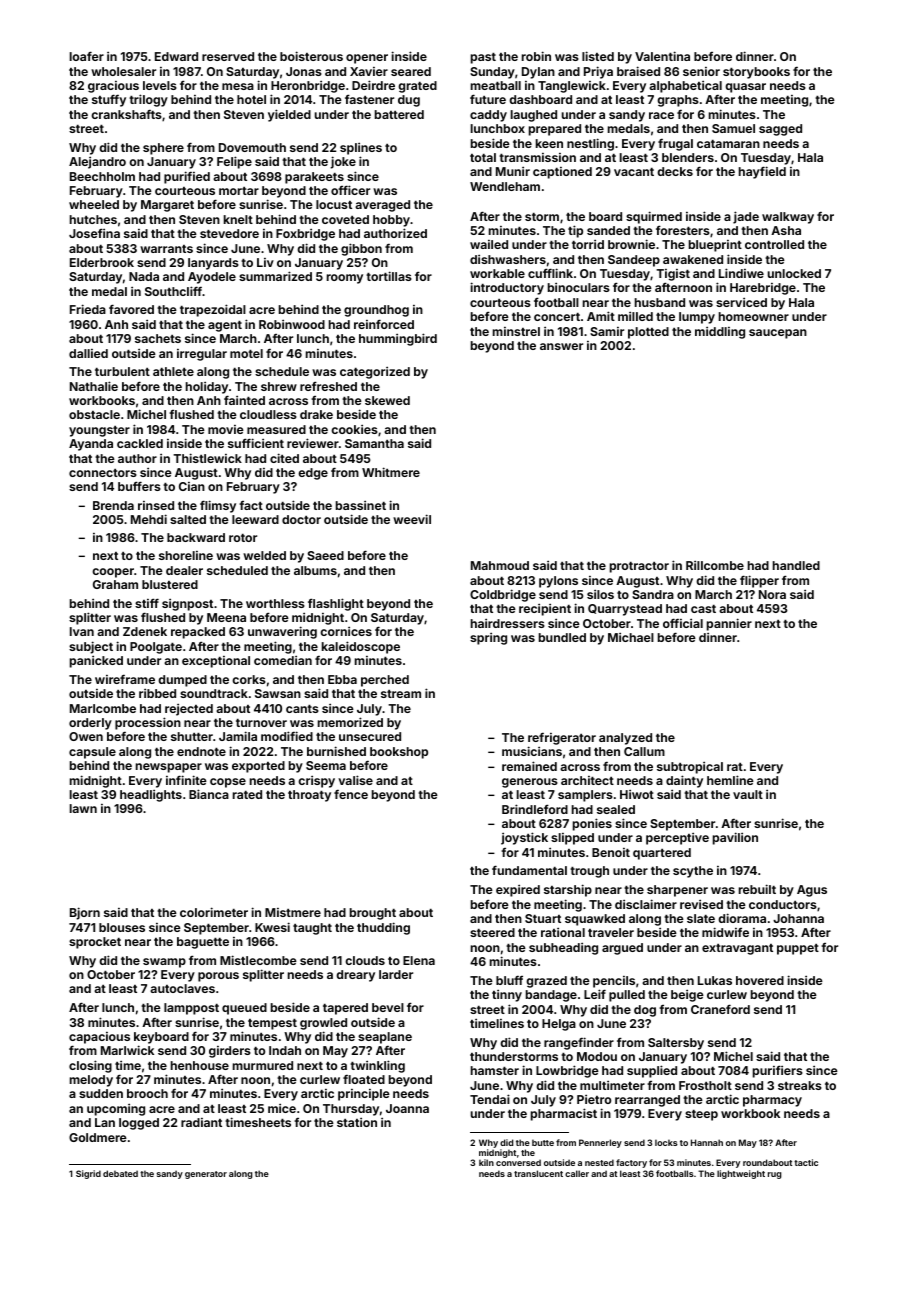  Describe the element at coordinates (483, 58) in the image. I see `past` at that location.
